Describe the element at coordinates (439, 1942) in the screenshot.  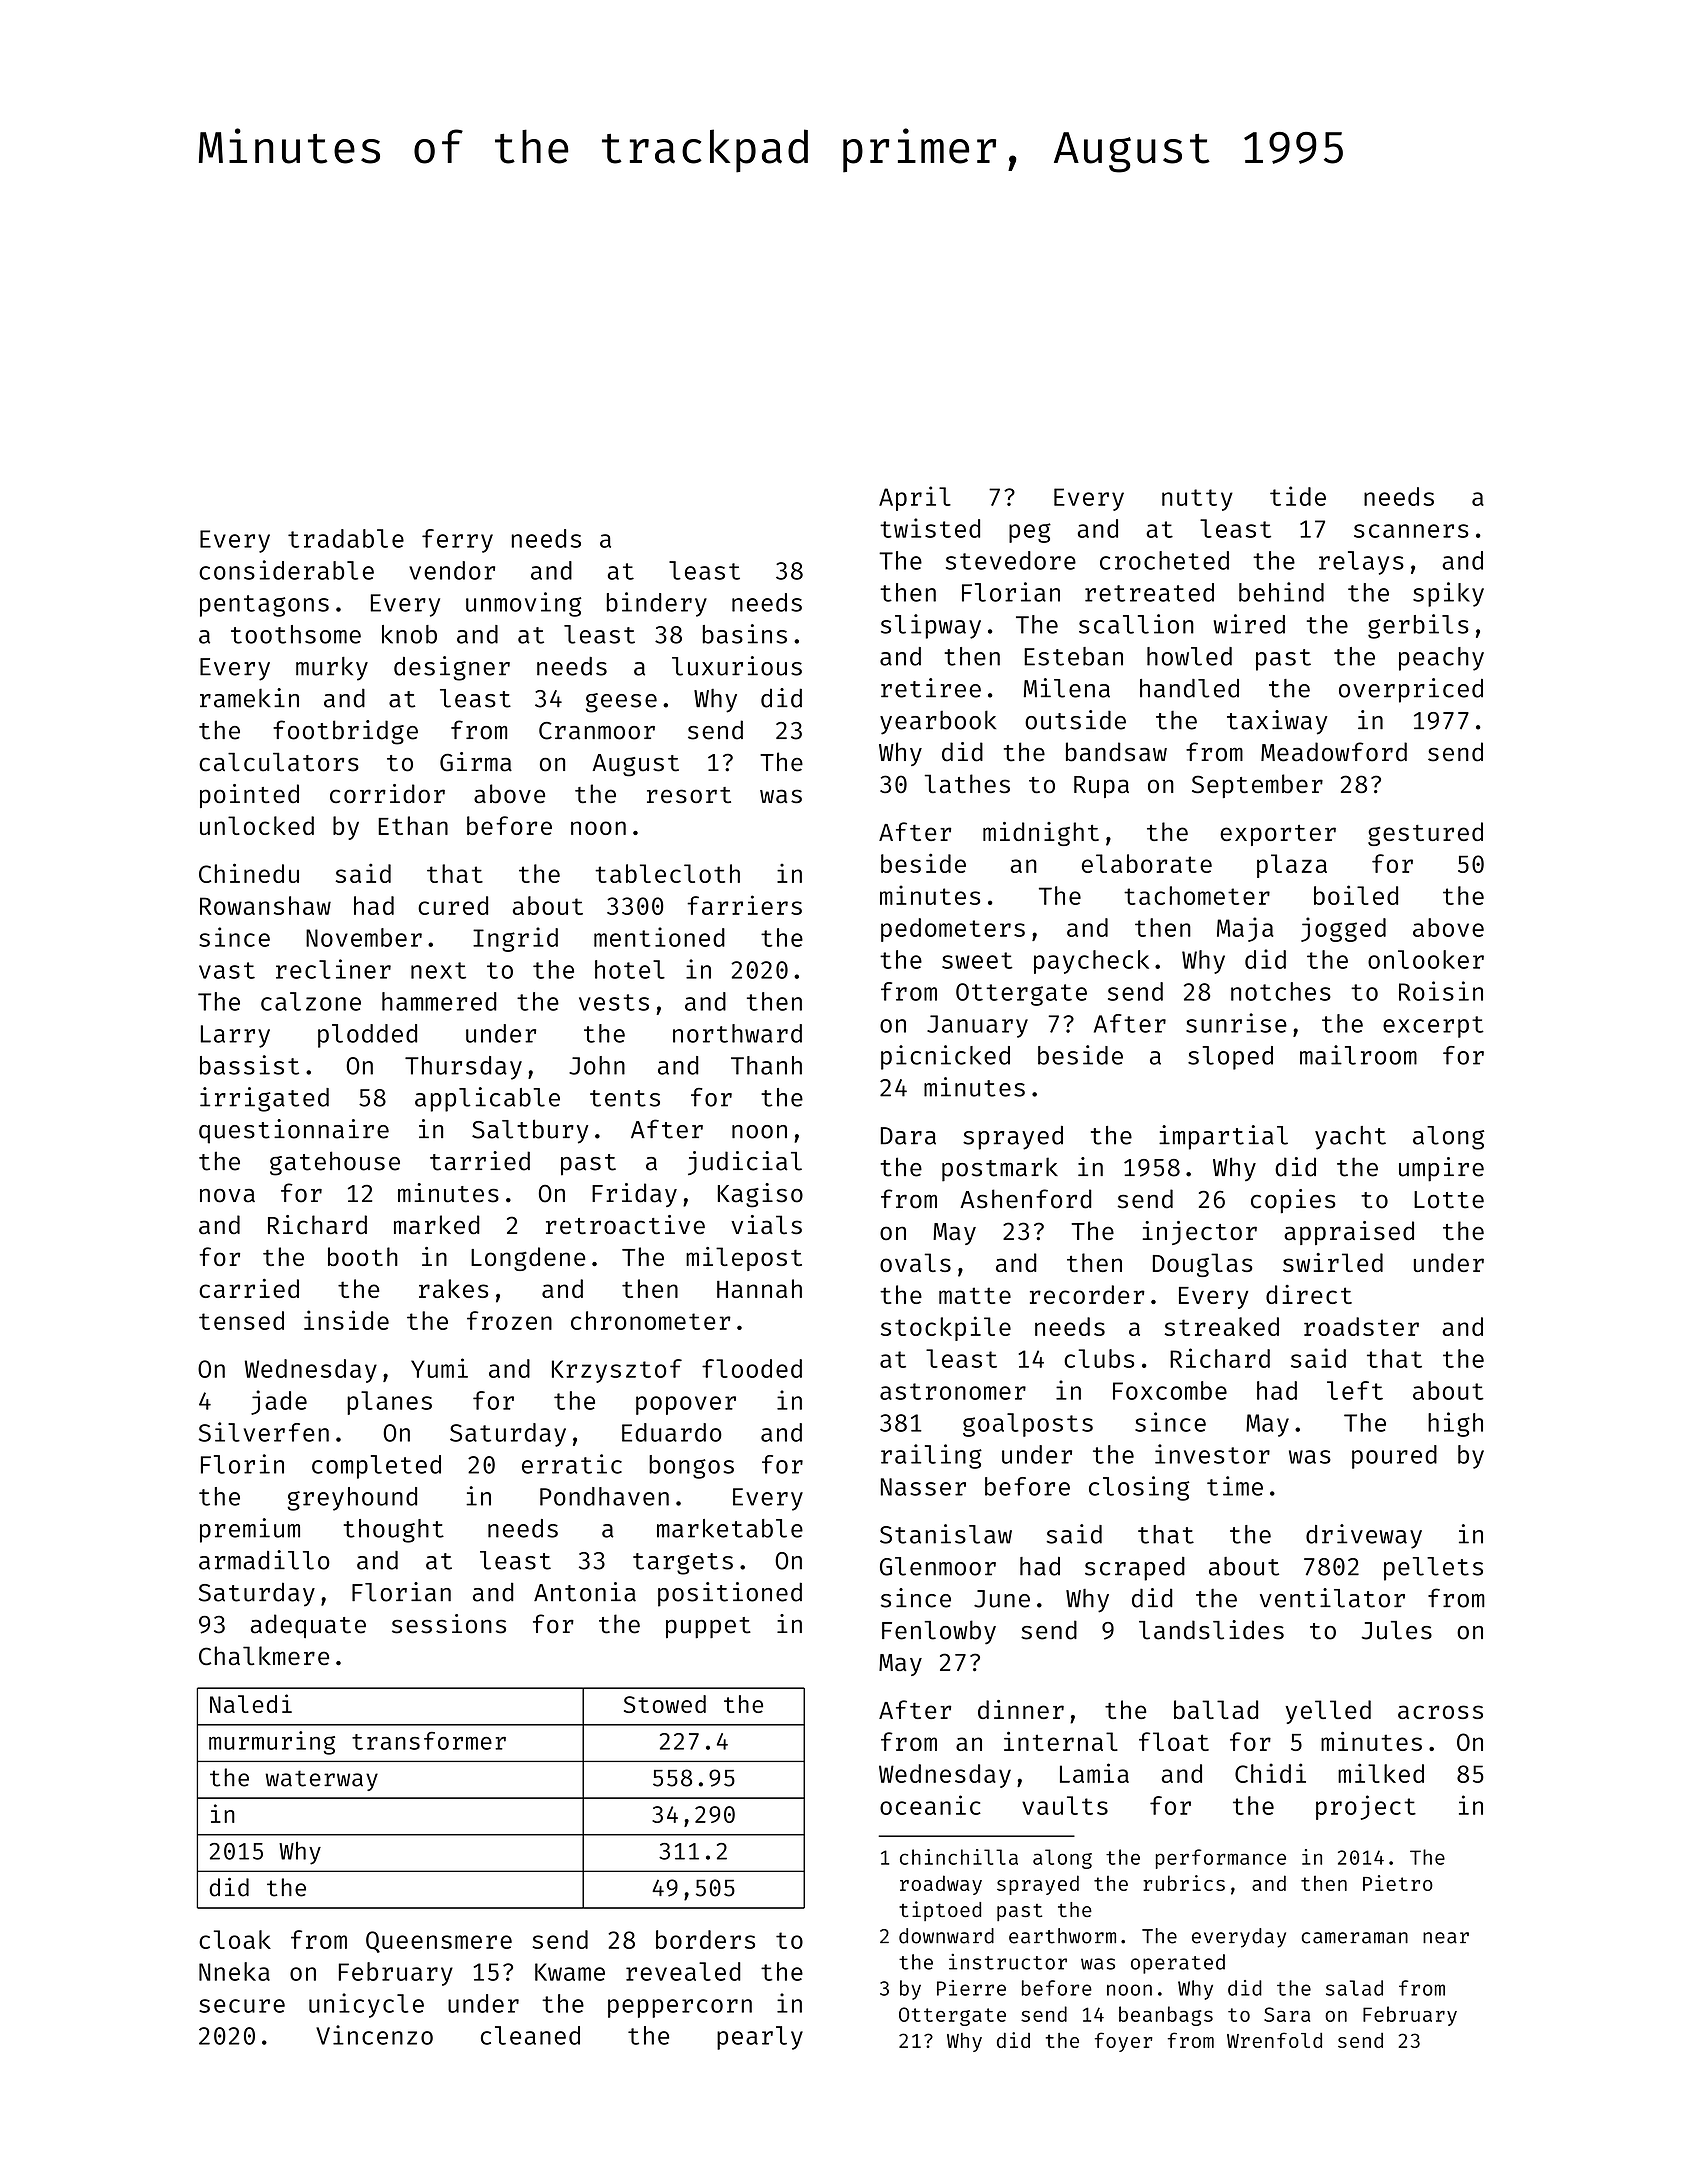
I see `Queensmere` at that location.
